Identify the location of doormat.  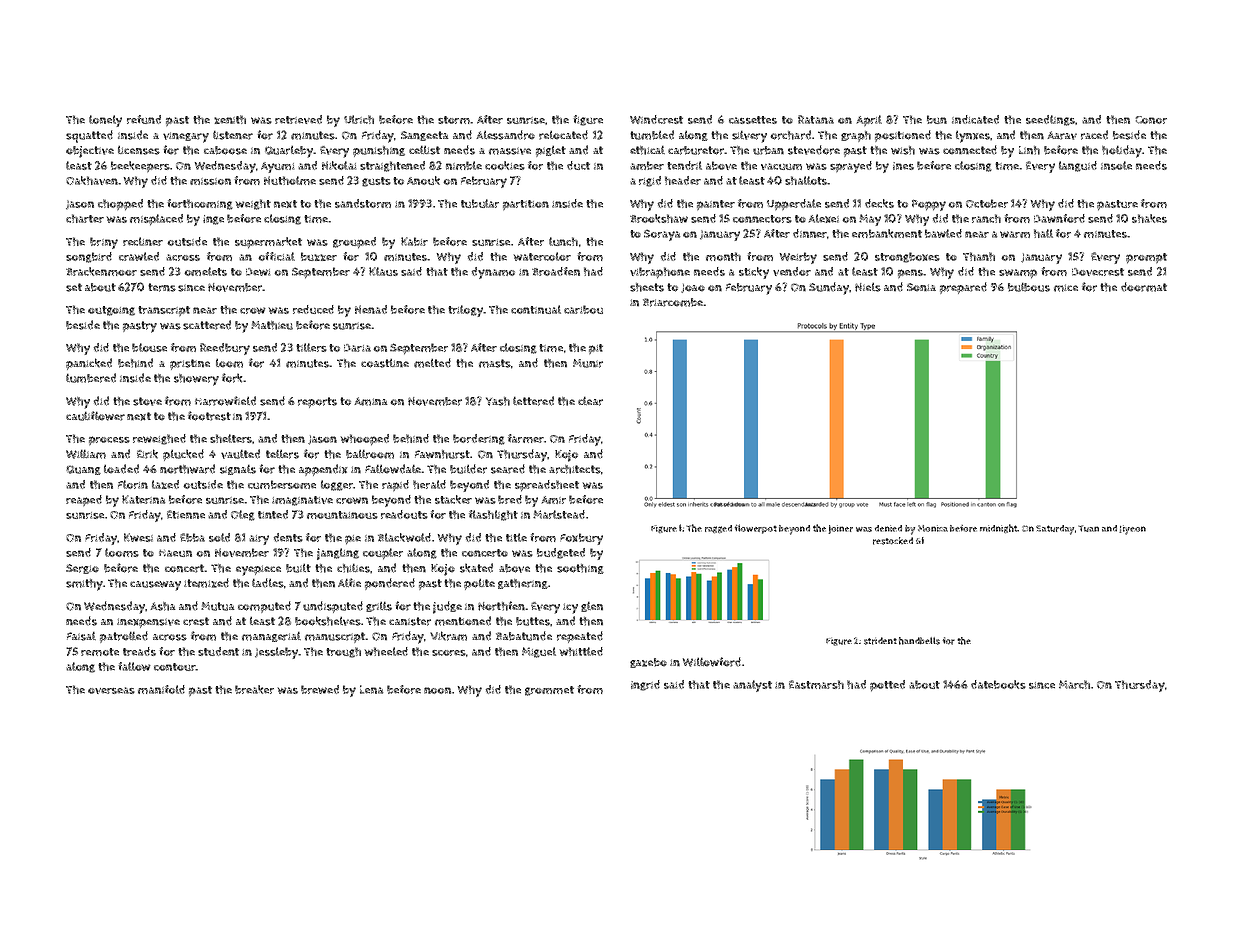
(1144, 287).
